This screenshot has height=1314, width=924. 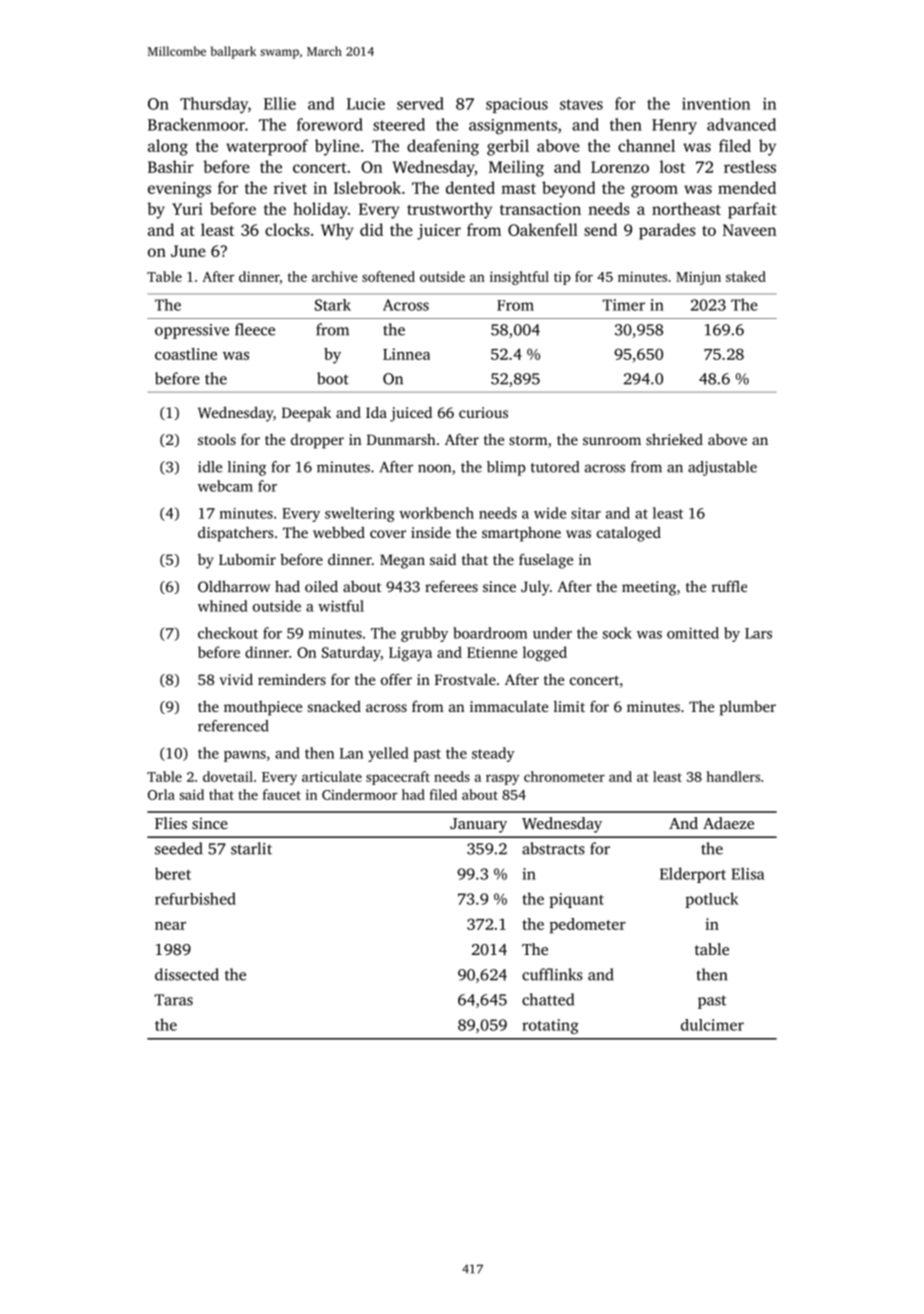 What do you see at coordinates (729, 586) in the screenshot?
I see `ruffle` at bounding box center [729, 586].
